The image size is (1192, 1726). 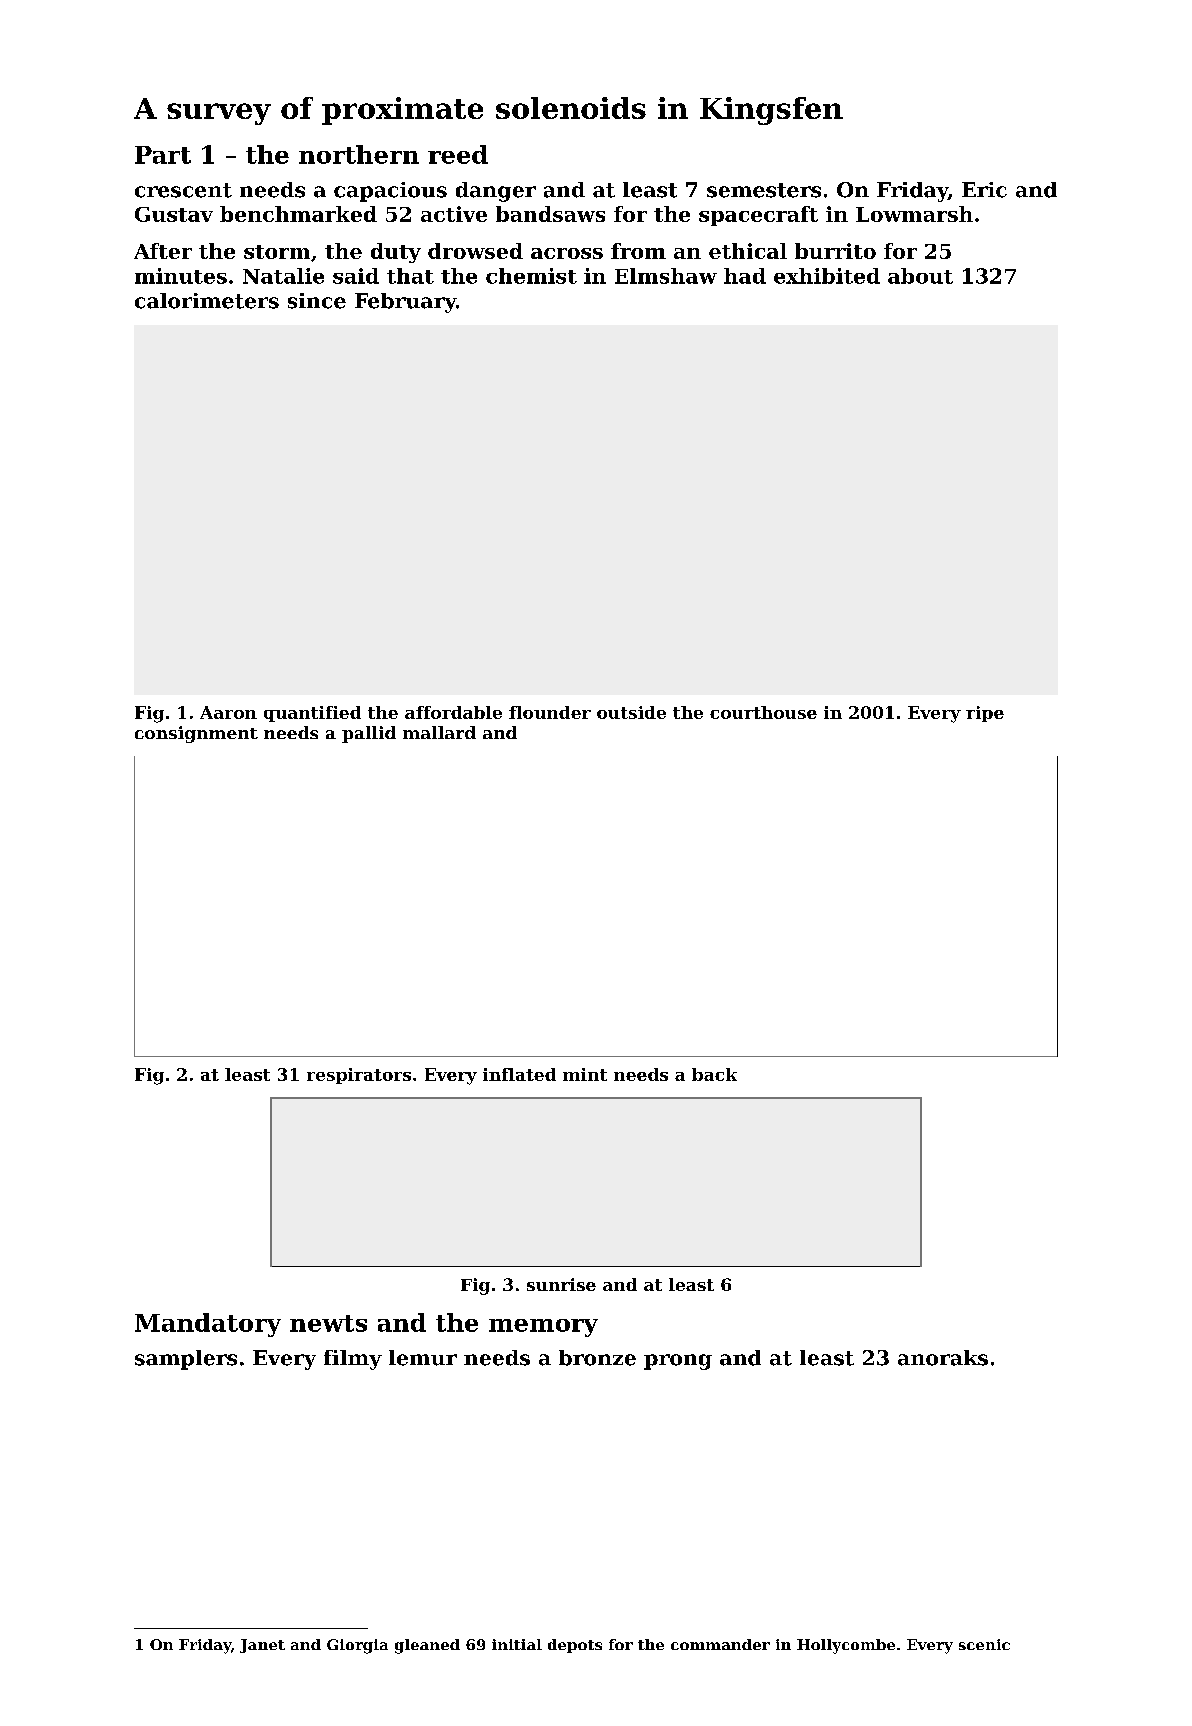 What do you see at coordinates (196, 734) in the image?
I see `consignment` at bounding box center [196, 734].
